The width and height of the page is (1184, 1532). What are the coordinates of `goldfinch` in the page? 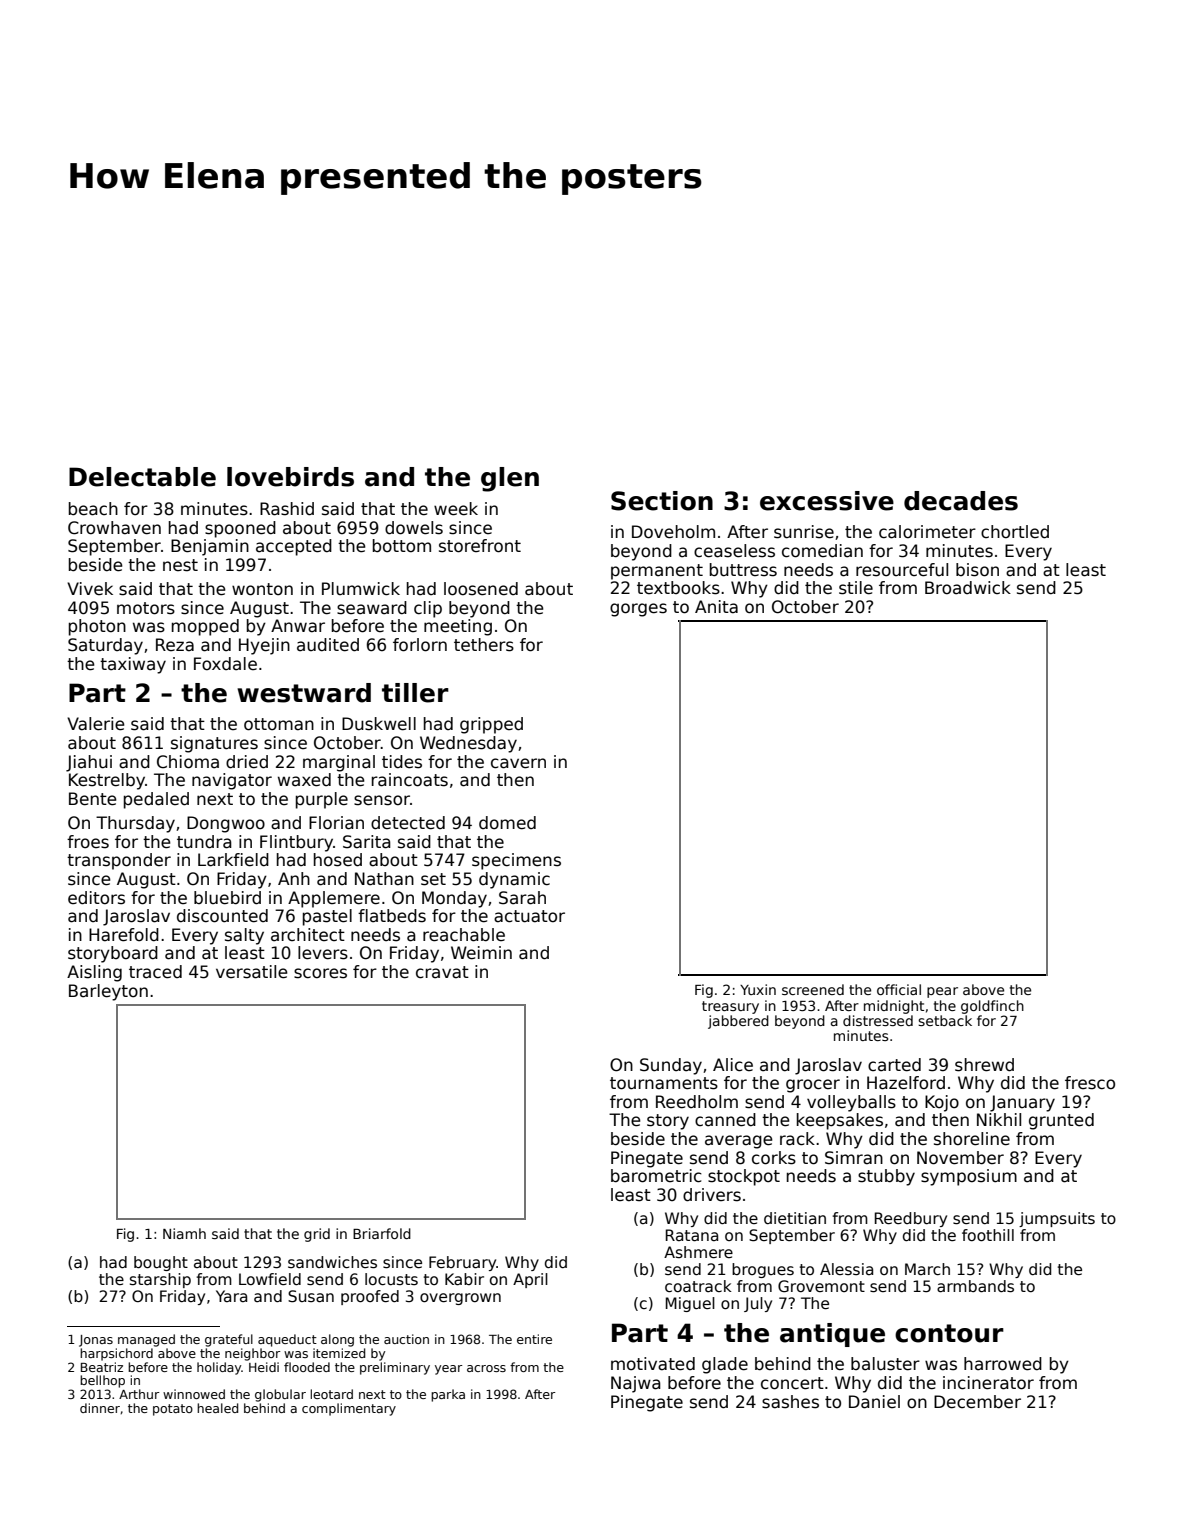 It's located at (992, 1007).
